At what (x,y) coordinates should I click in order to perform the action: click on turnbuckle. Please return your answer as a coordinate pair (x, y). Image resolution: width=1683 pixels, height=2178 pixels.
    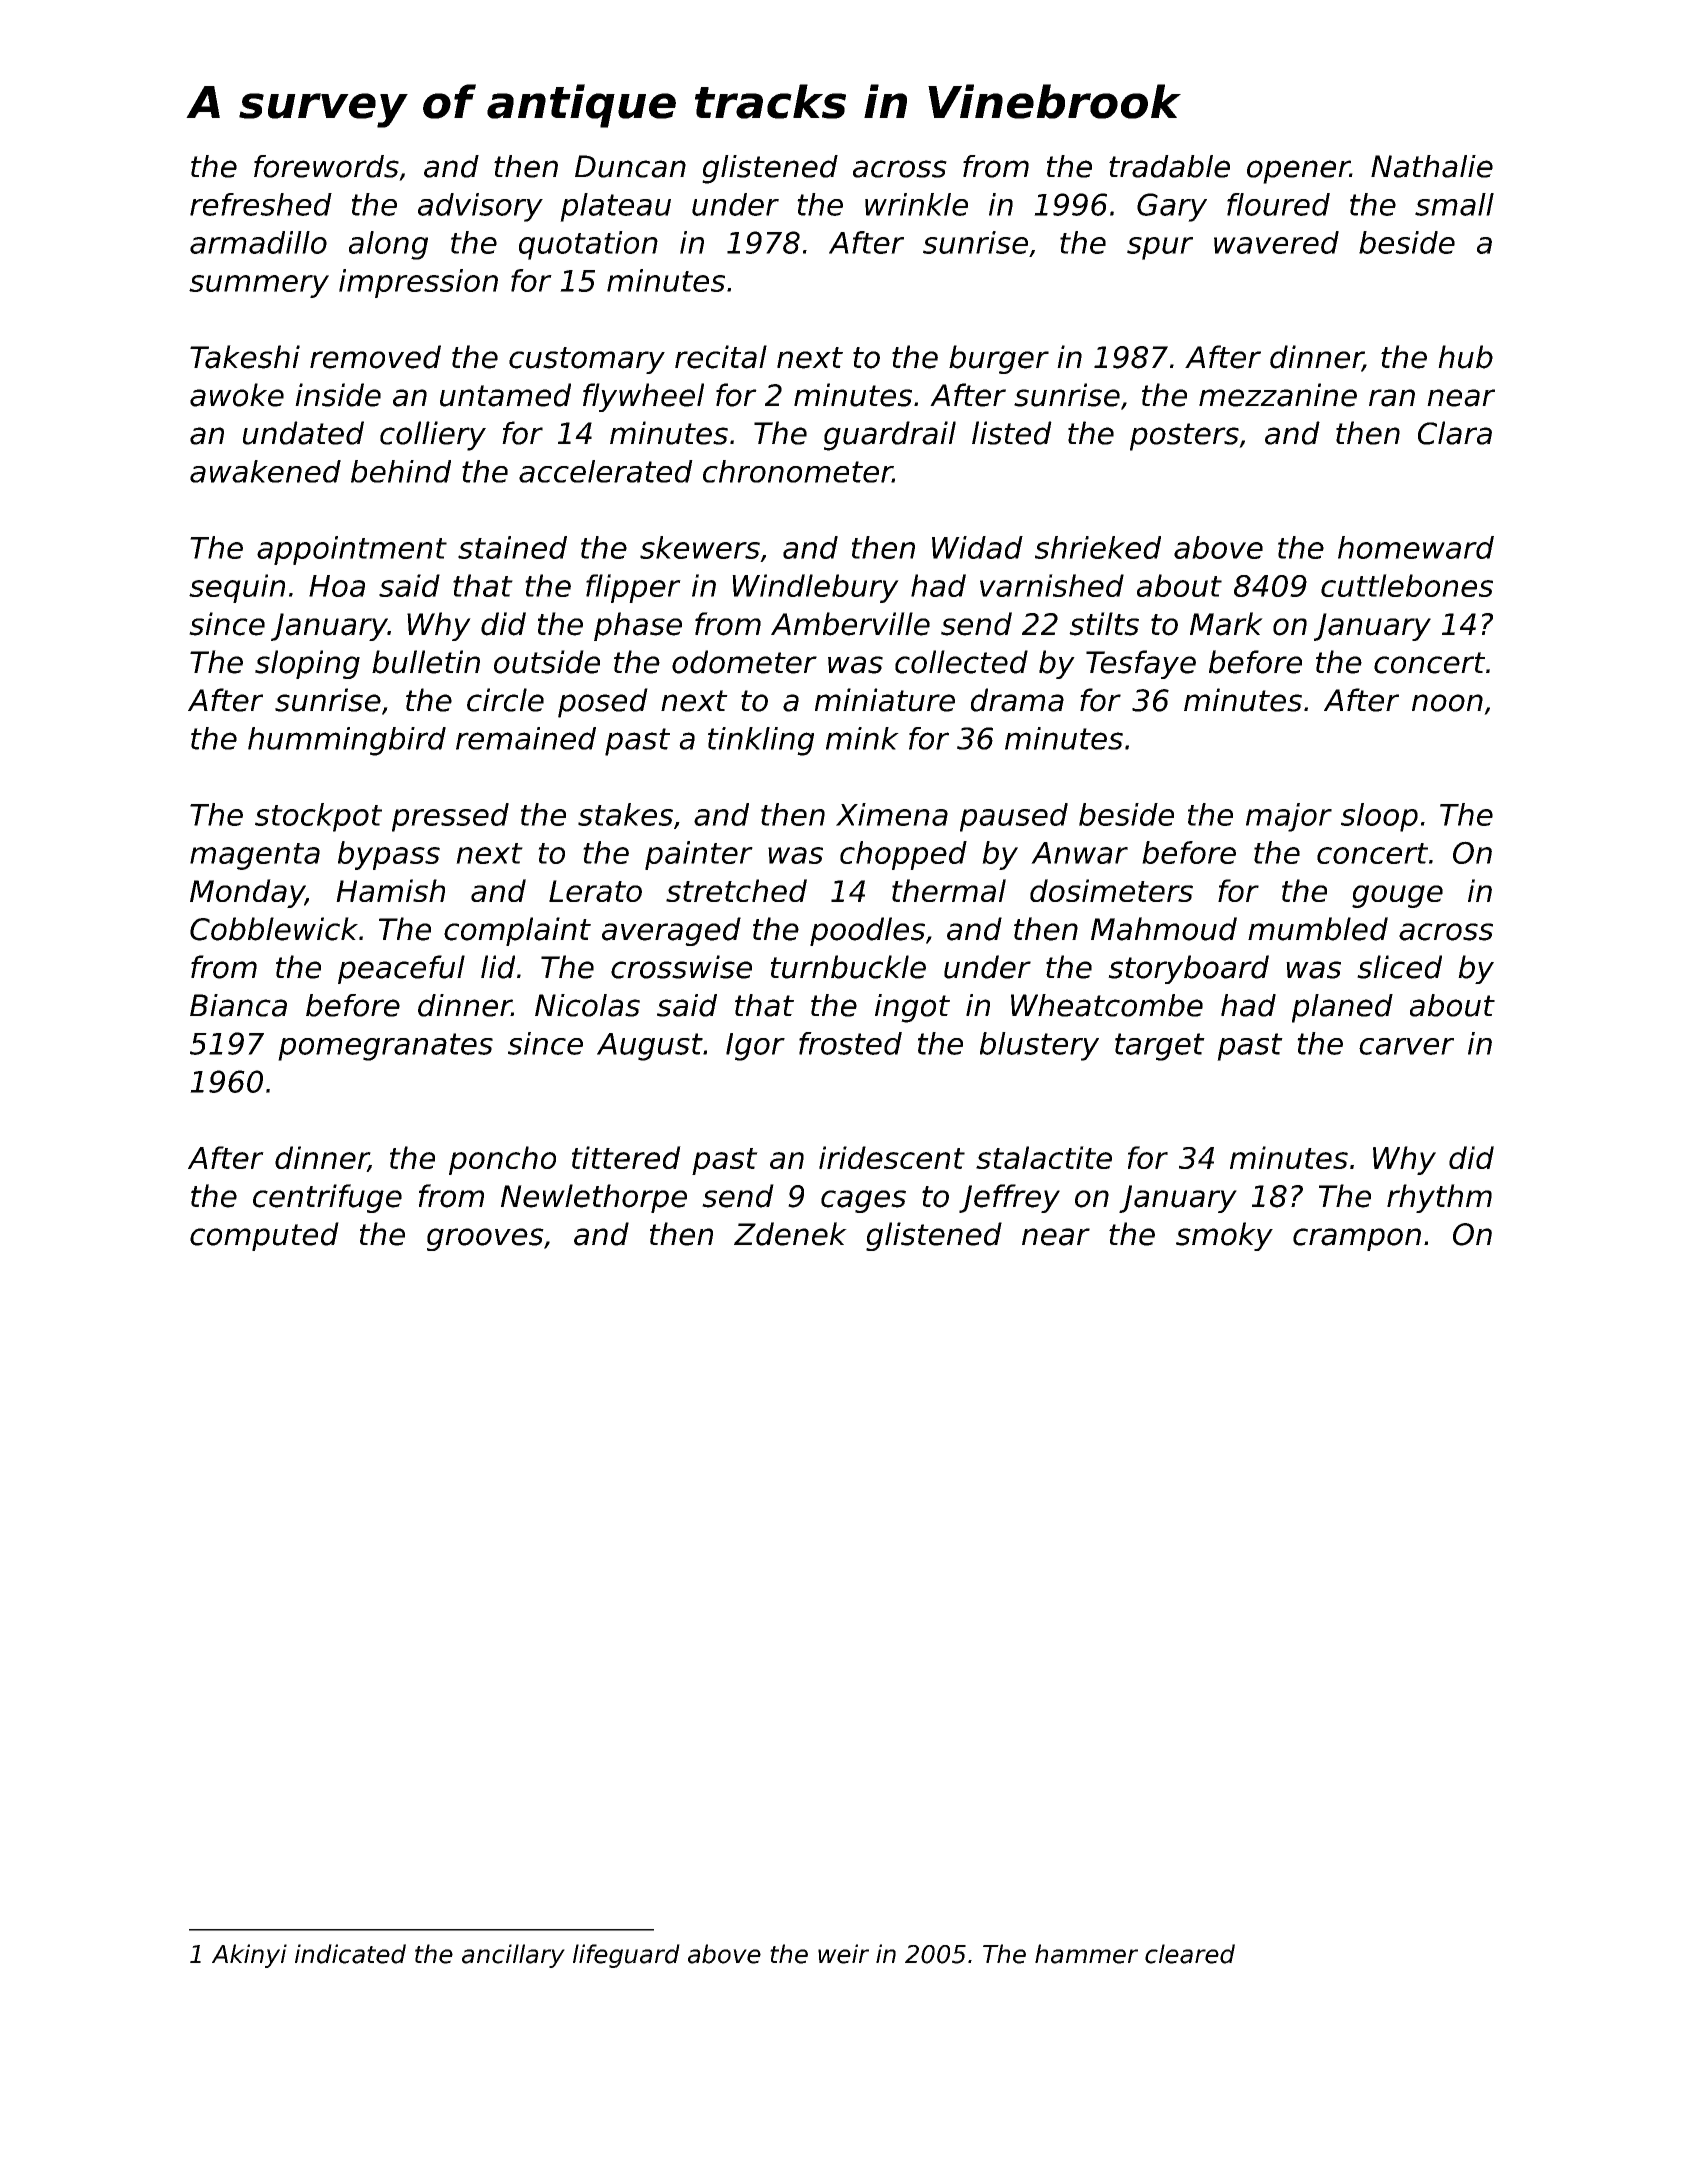
    Looking at the image, I should click on (848, 967).
